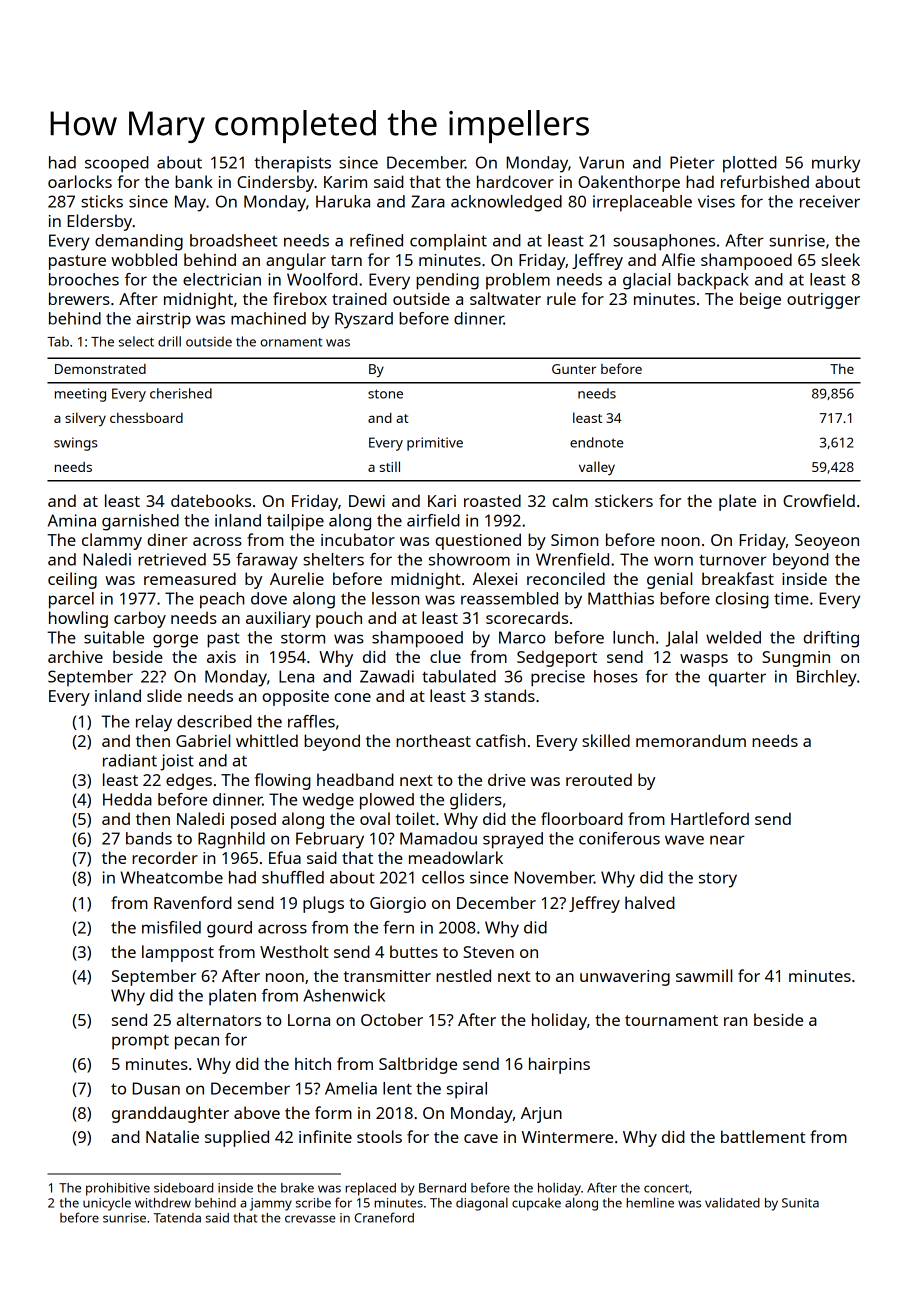  Describe the element at coordinates (763, 1136) in the page. I see `battlement` at that location.
